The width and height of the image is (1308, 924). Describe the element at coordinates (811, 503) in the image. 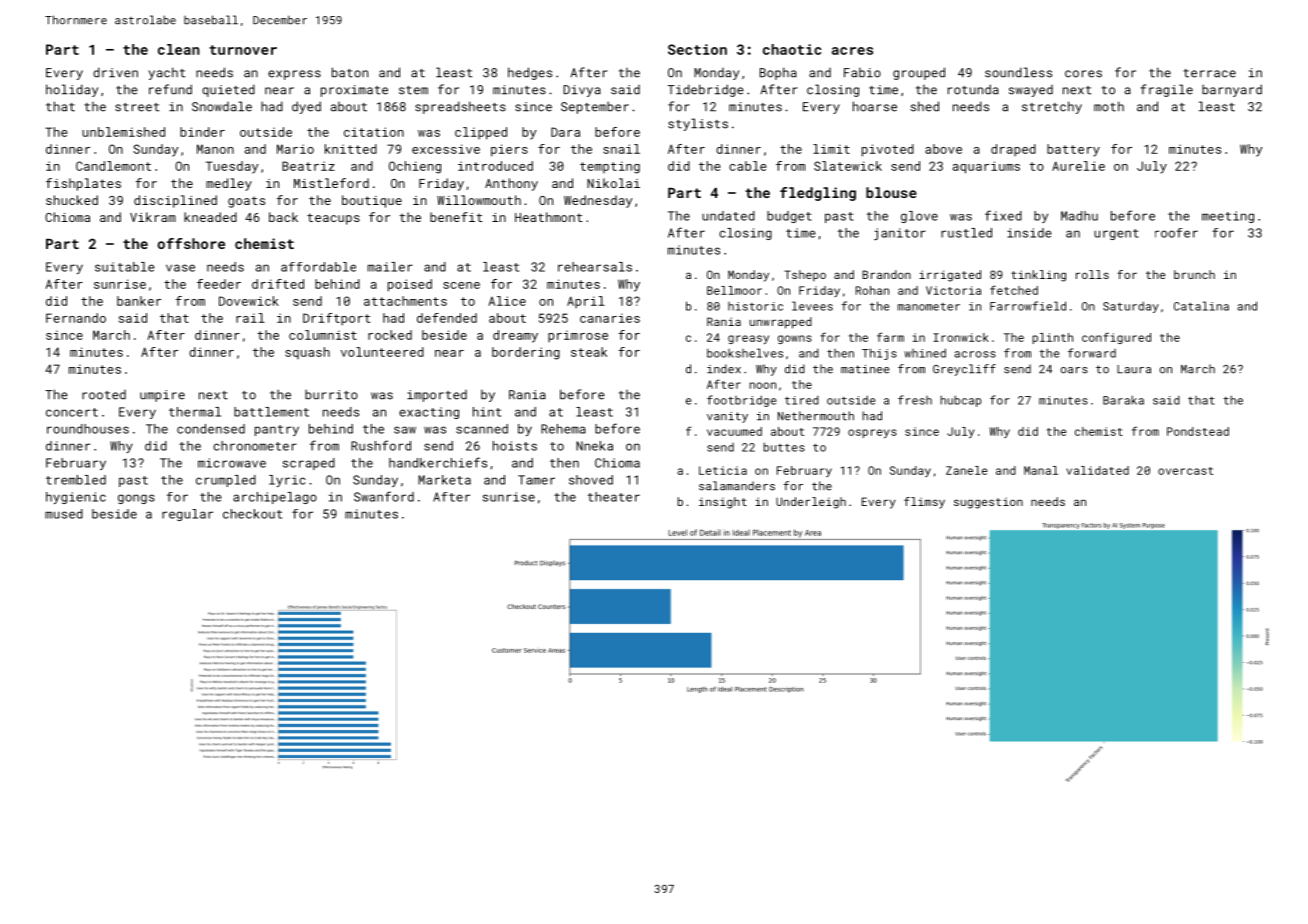

I see `Underleigh` at that location.
